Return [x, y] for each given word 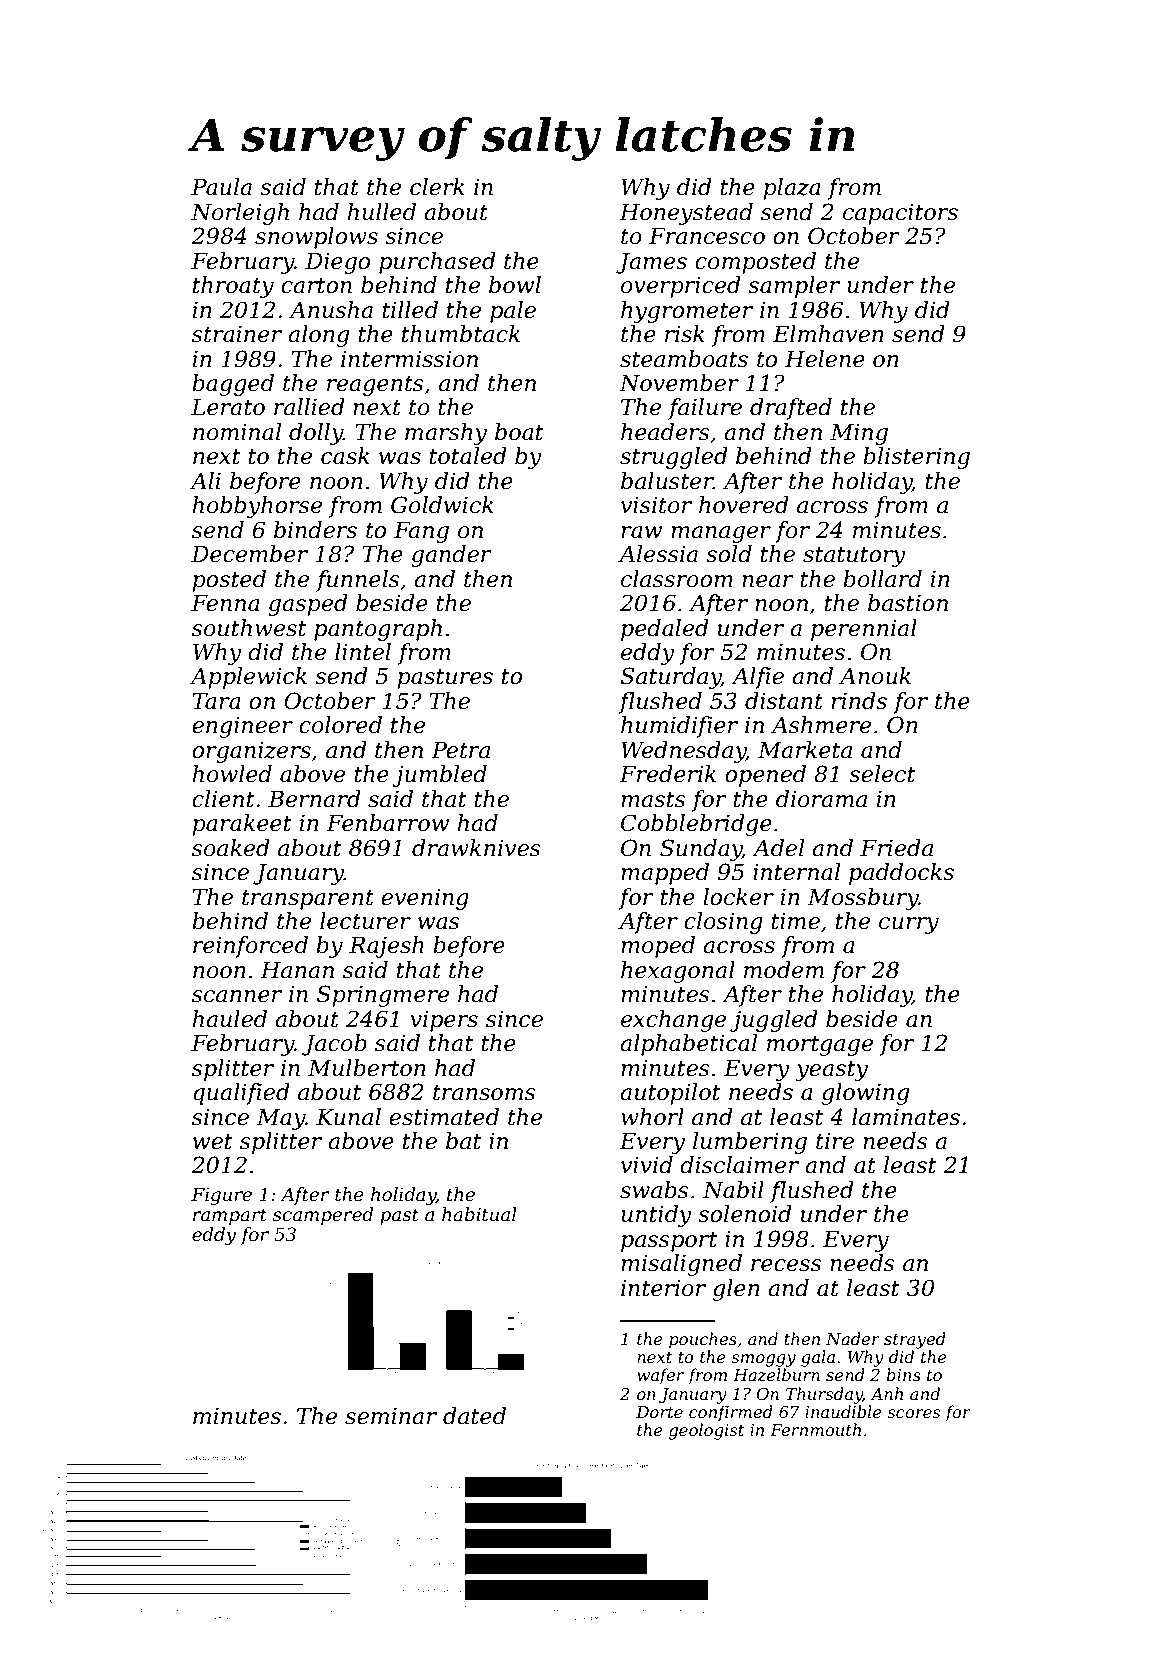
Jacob [334, 1045]
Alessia [658, 554]
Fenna [225, 603]
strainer [237, 334]
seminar [391, 1416]
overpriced [681, 287]
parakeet [242, 825]
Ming [859, 434]
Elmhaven [828, 334]
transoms [484, 1093]
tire [835, 1141]
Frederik [667, 774]
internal [796, 872]
